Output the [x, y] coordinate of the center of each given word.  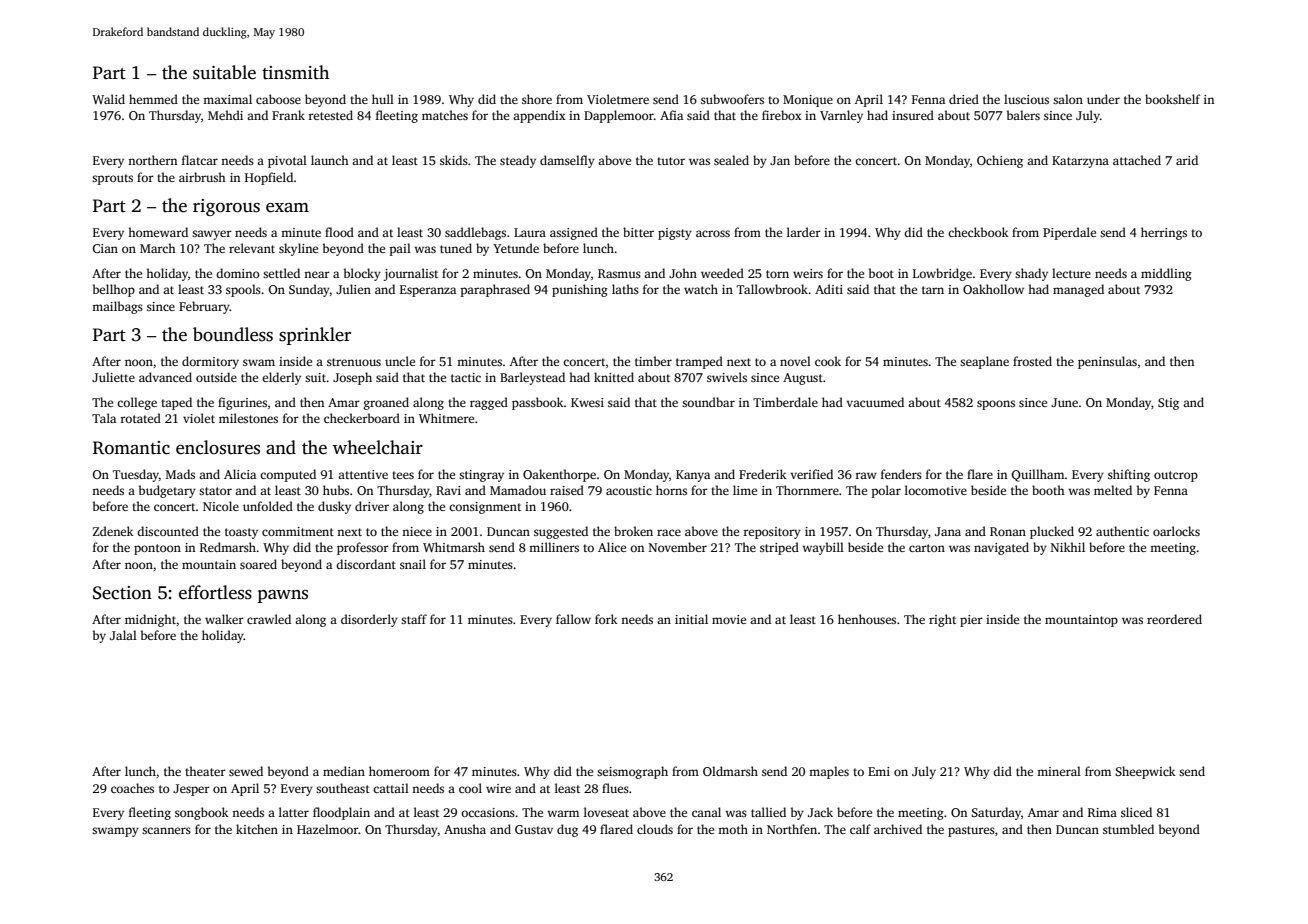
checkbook [978, 232]
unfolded [268, 506]
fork [606, 619]
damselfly [567, 161]
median [344, 771]
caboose [278, 99]
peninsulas [1107, 362]
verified [811, 474]
